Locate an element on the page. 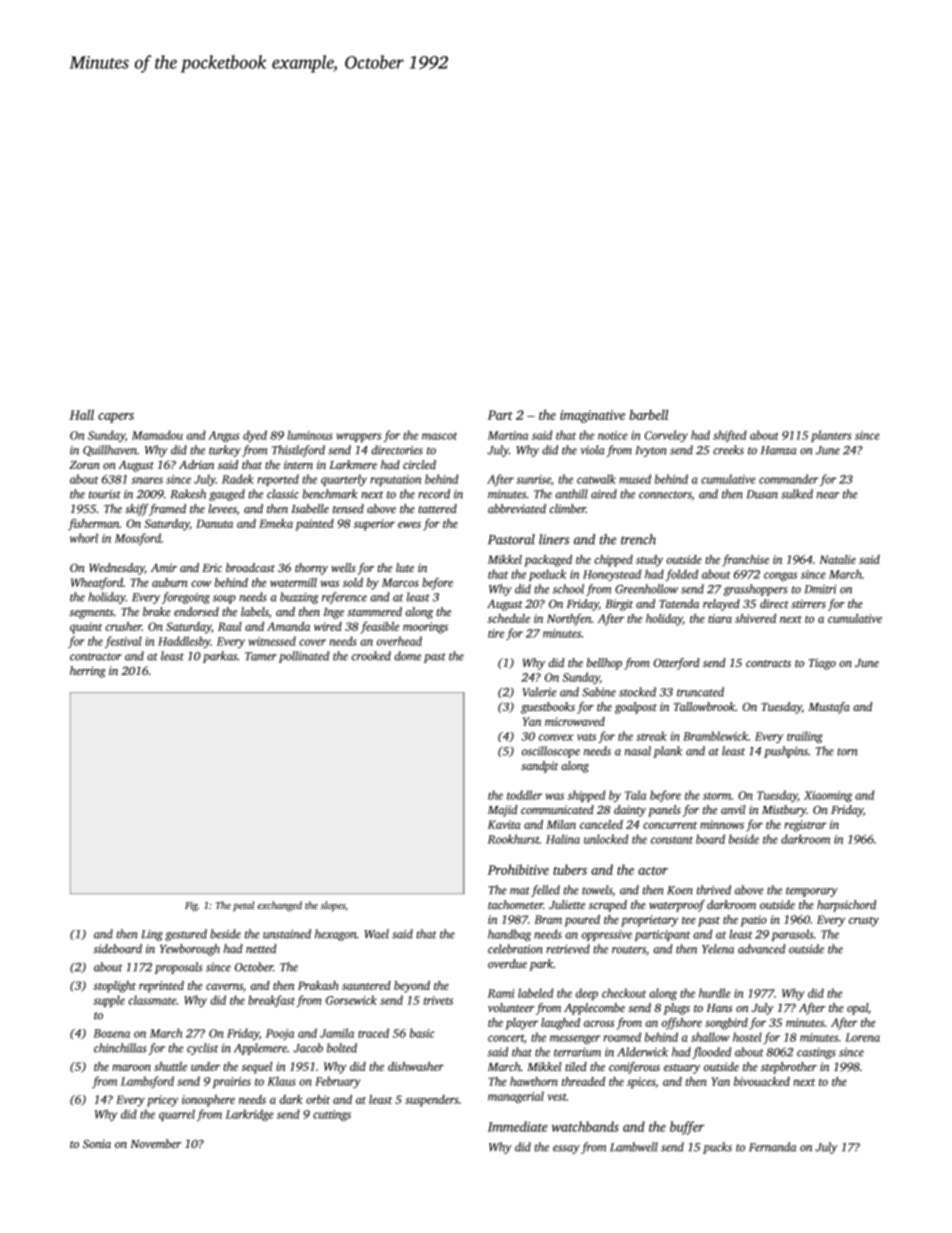 The width and height of the page is (952, 1233). capers is located at coordinates (116, 418).
